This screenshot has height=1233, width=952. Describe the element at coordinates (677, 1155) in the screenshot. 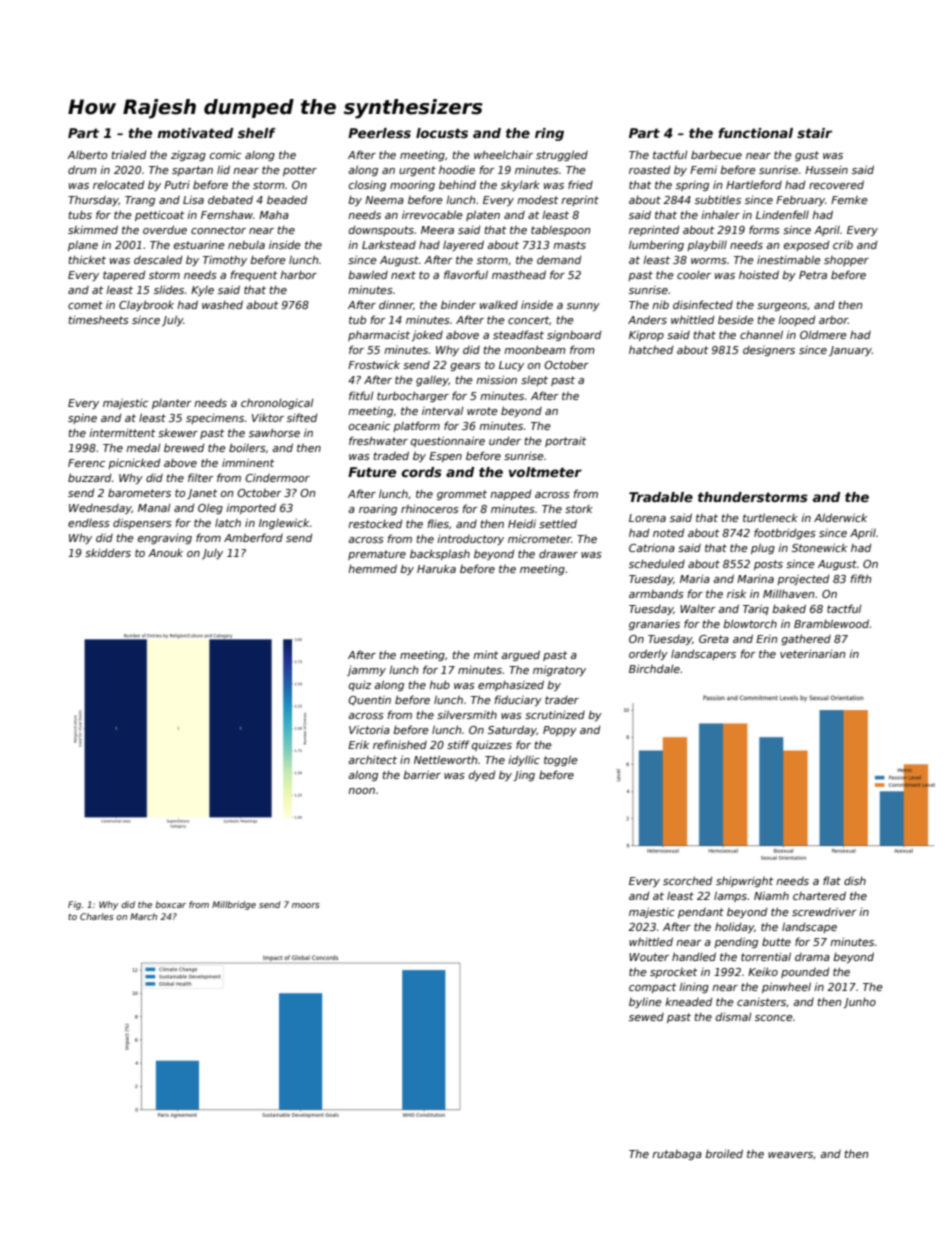

I see `rutabaga` at that location.
